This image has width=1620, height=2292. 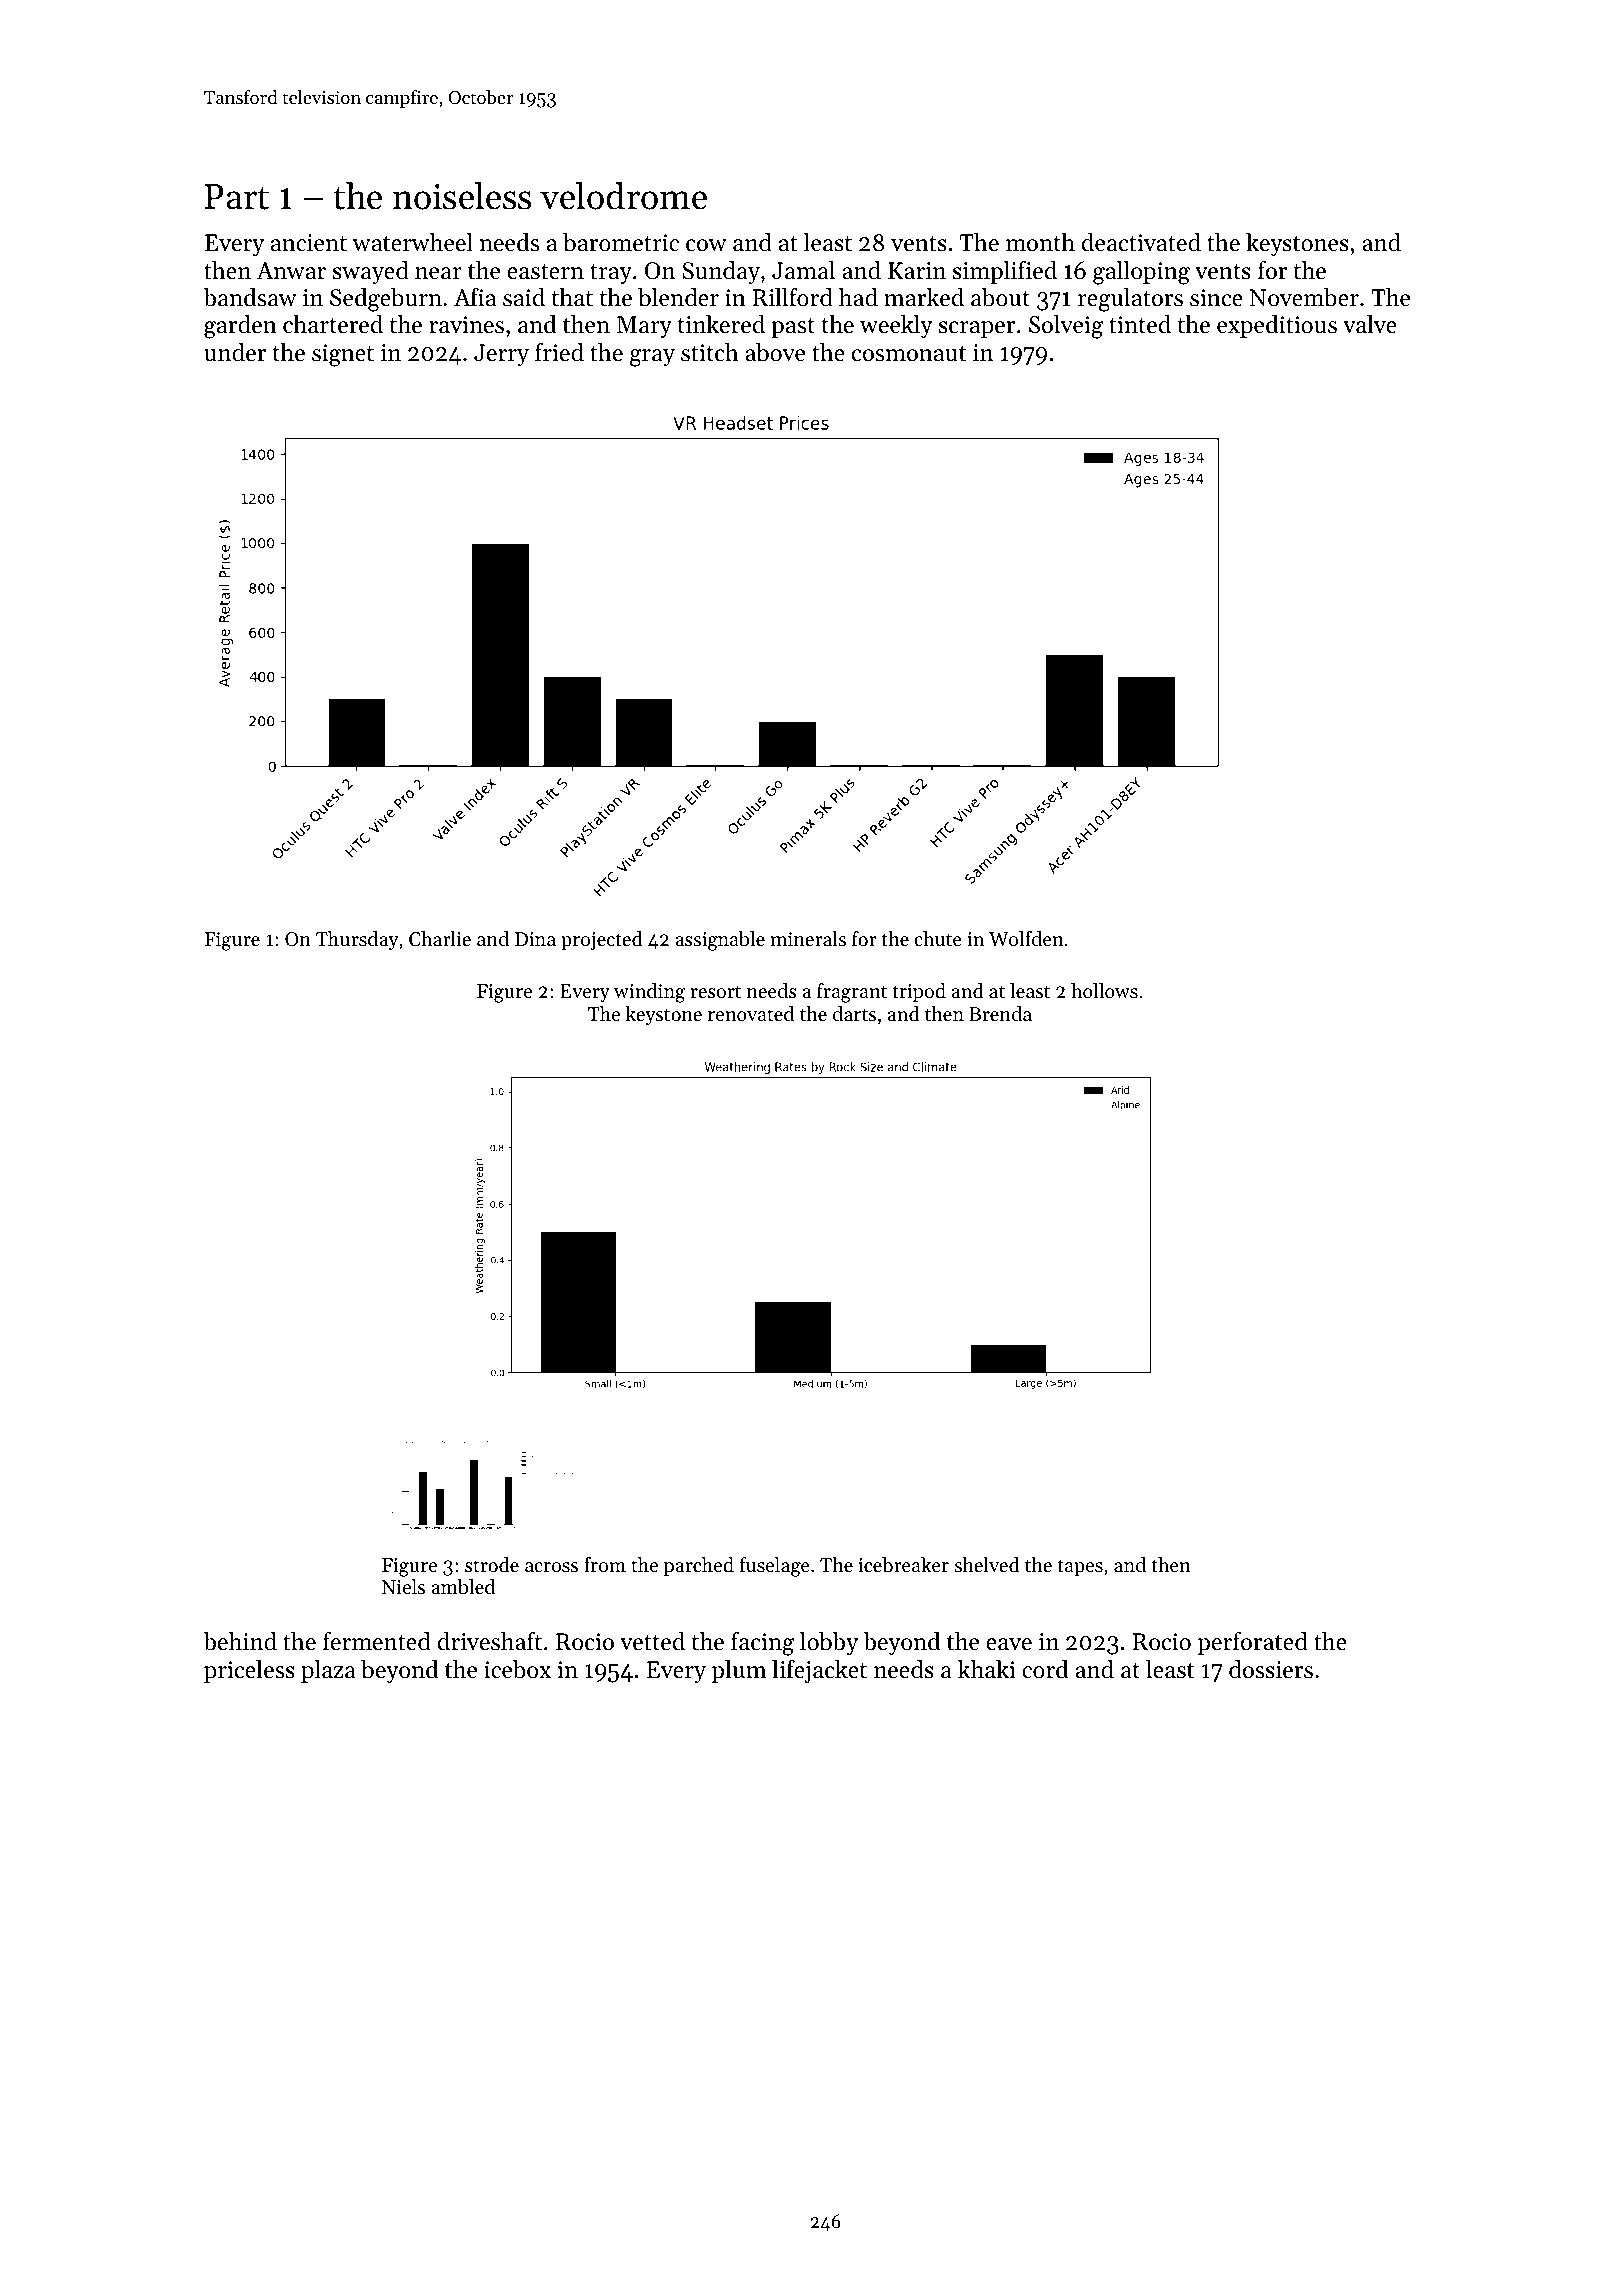 I want to click on icebreaker, so click(x=903, y=1565).
